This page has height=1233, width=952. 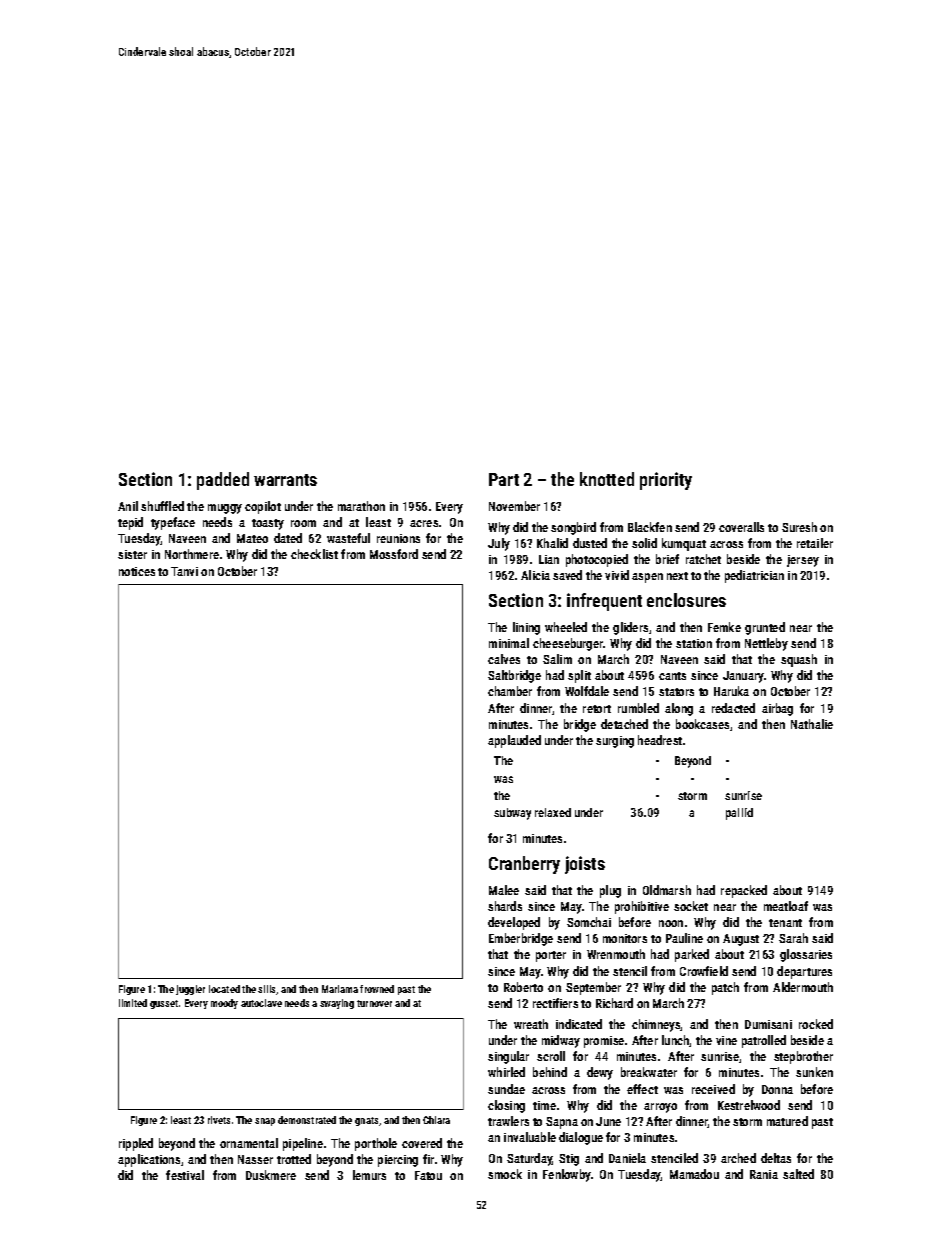 What do you see at coordinates (225, 509) in the page?
I see `muggy` at bounding box center [225, 509].
